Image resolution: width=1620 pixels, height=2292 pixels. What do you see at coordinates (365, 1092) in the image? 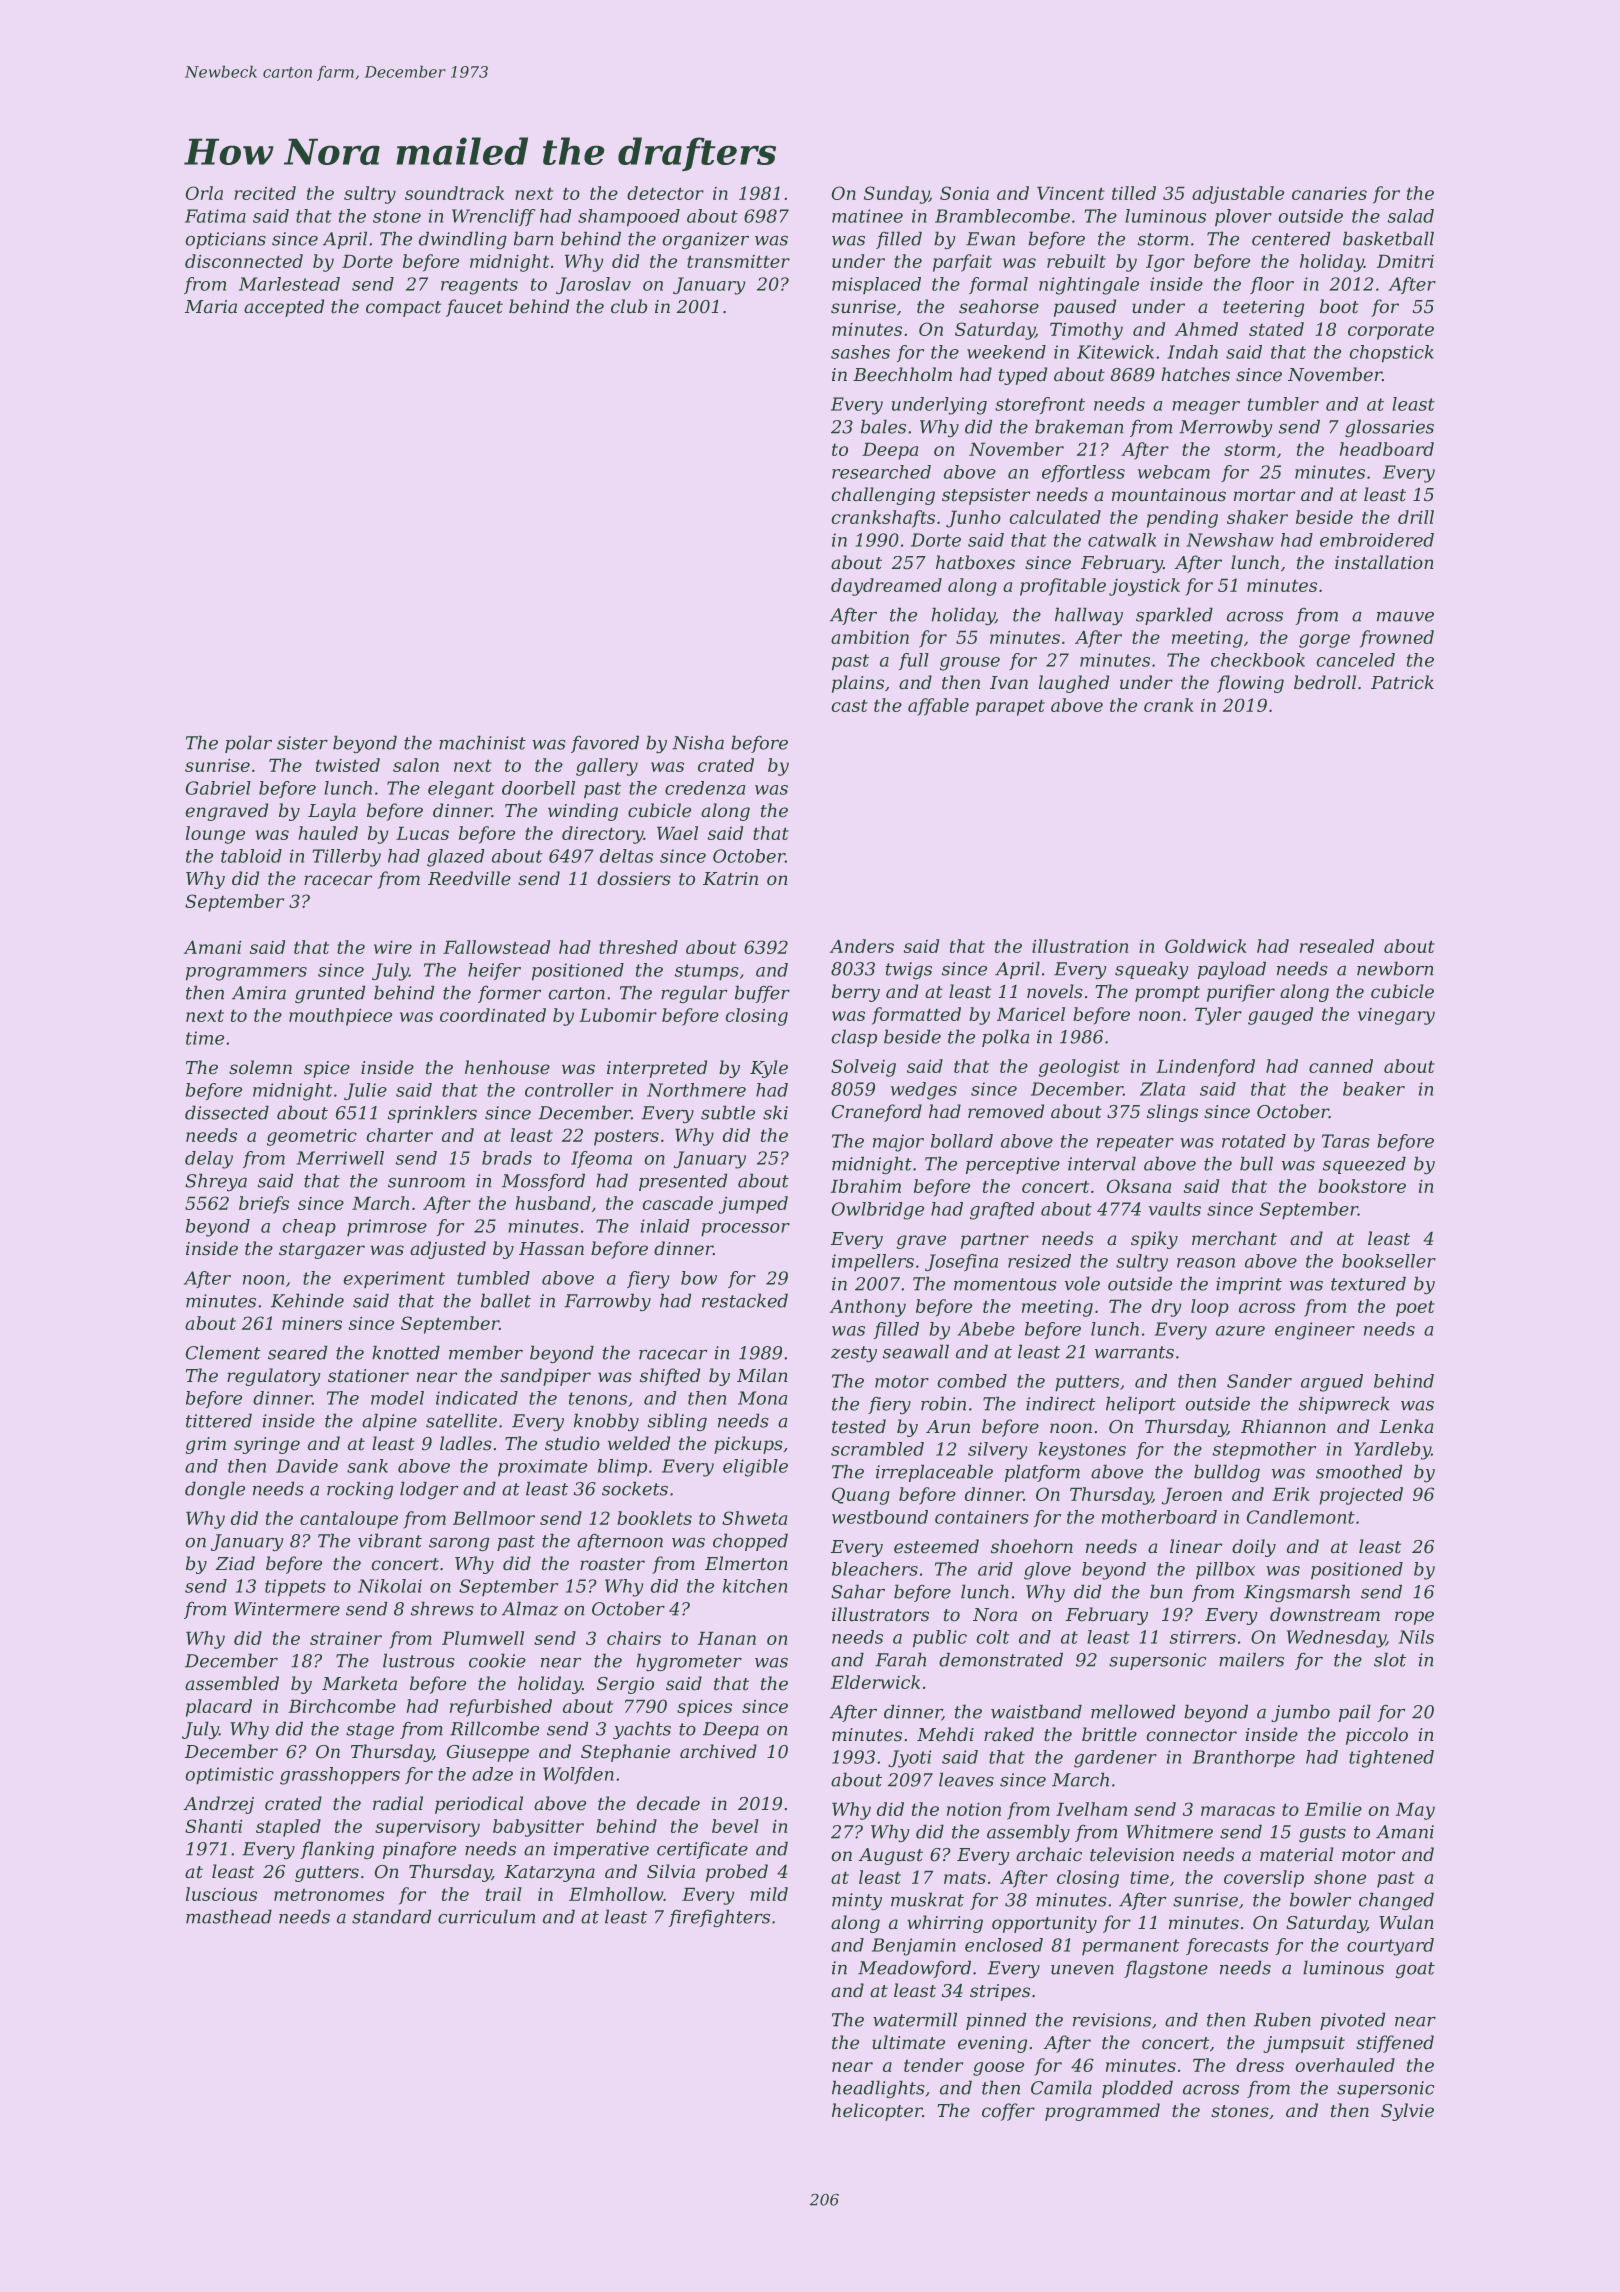
I see `Julie` at bounding box center [365, 1092].
